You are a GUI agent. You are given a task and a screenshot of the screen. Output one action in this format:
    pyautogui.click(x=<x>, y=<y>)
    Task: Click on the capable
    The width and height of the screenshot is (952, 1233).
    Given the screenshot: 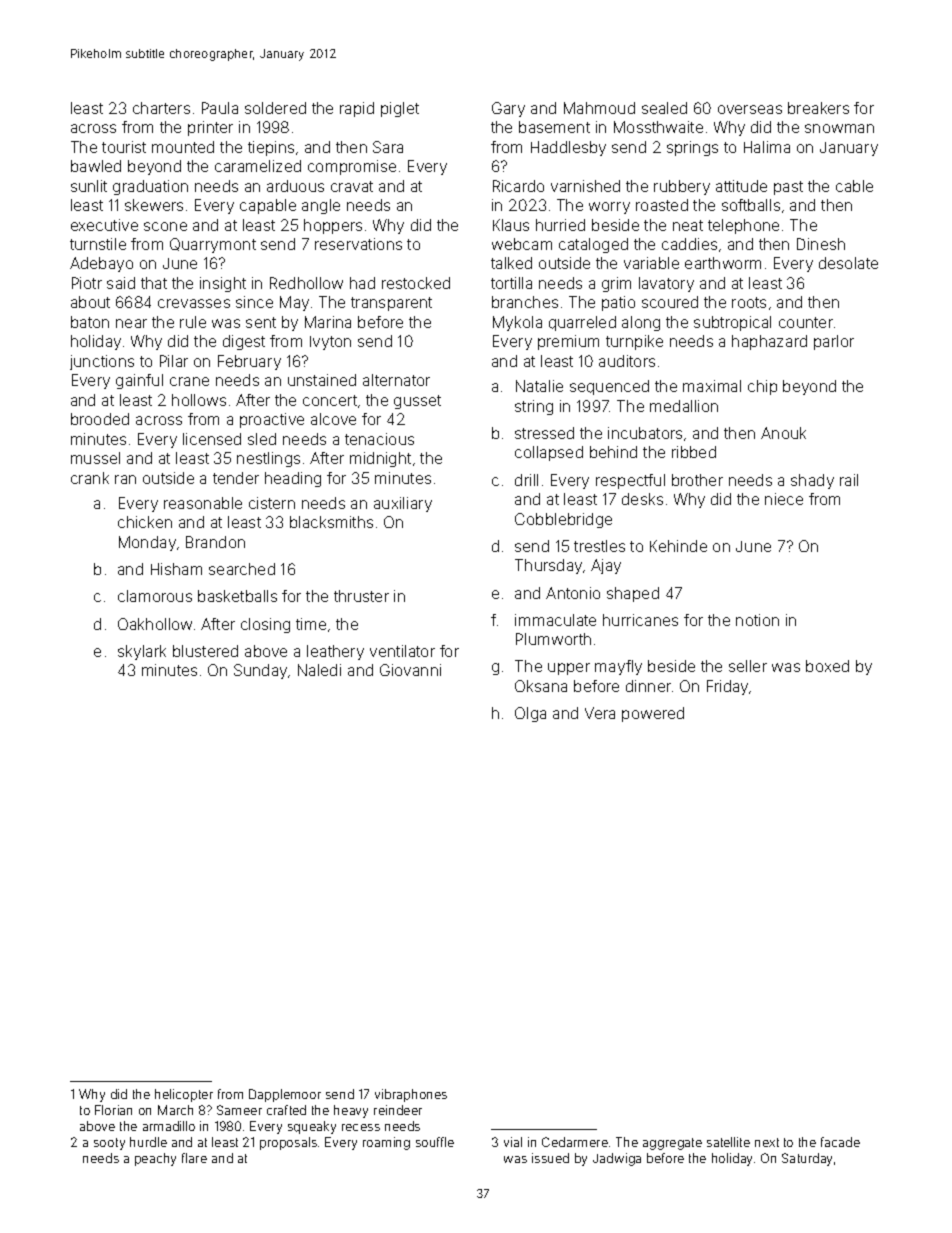 What is the action you would take?
    pyautogui.click(x=268, y=206)
